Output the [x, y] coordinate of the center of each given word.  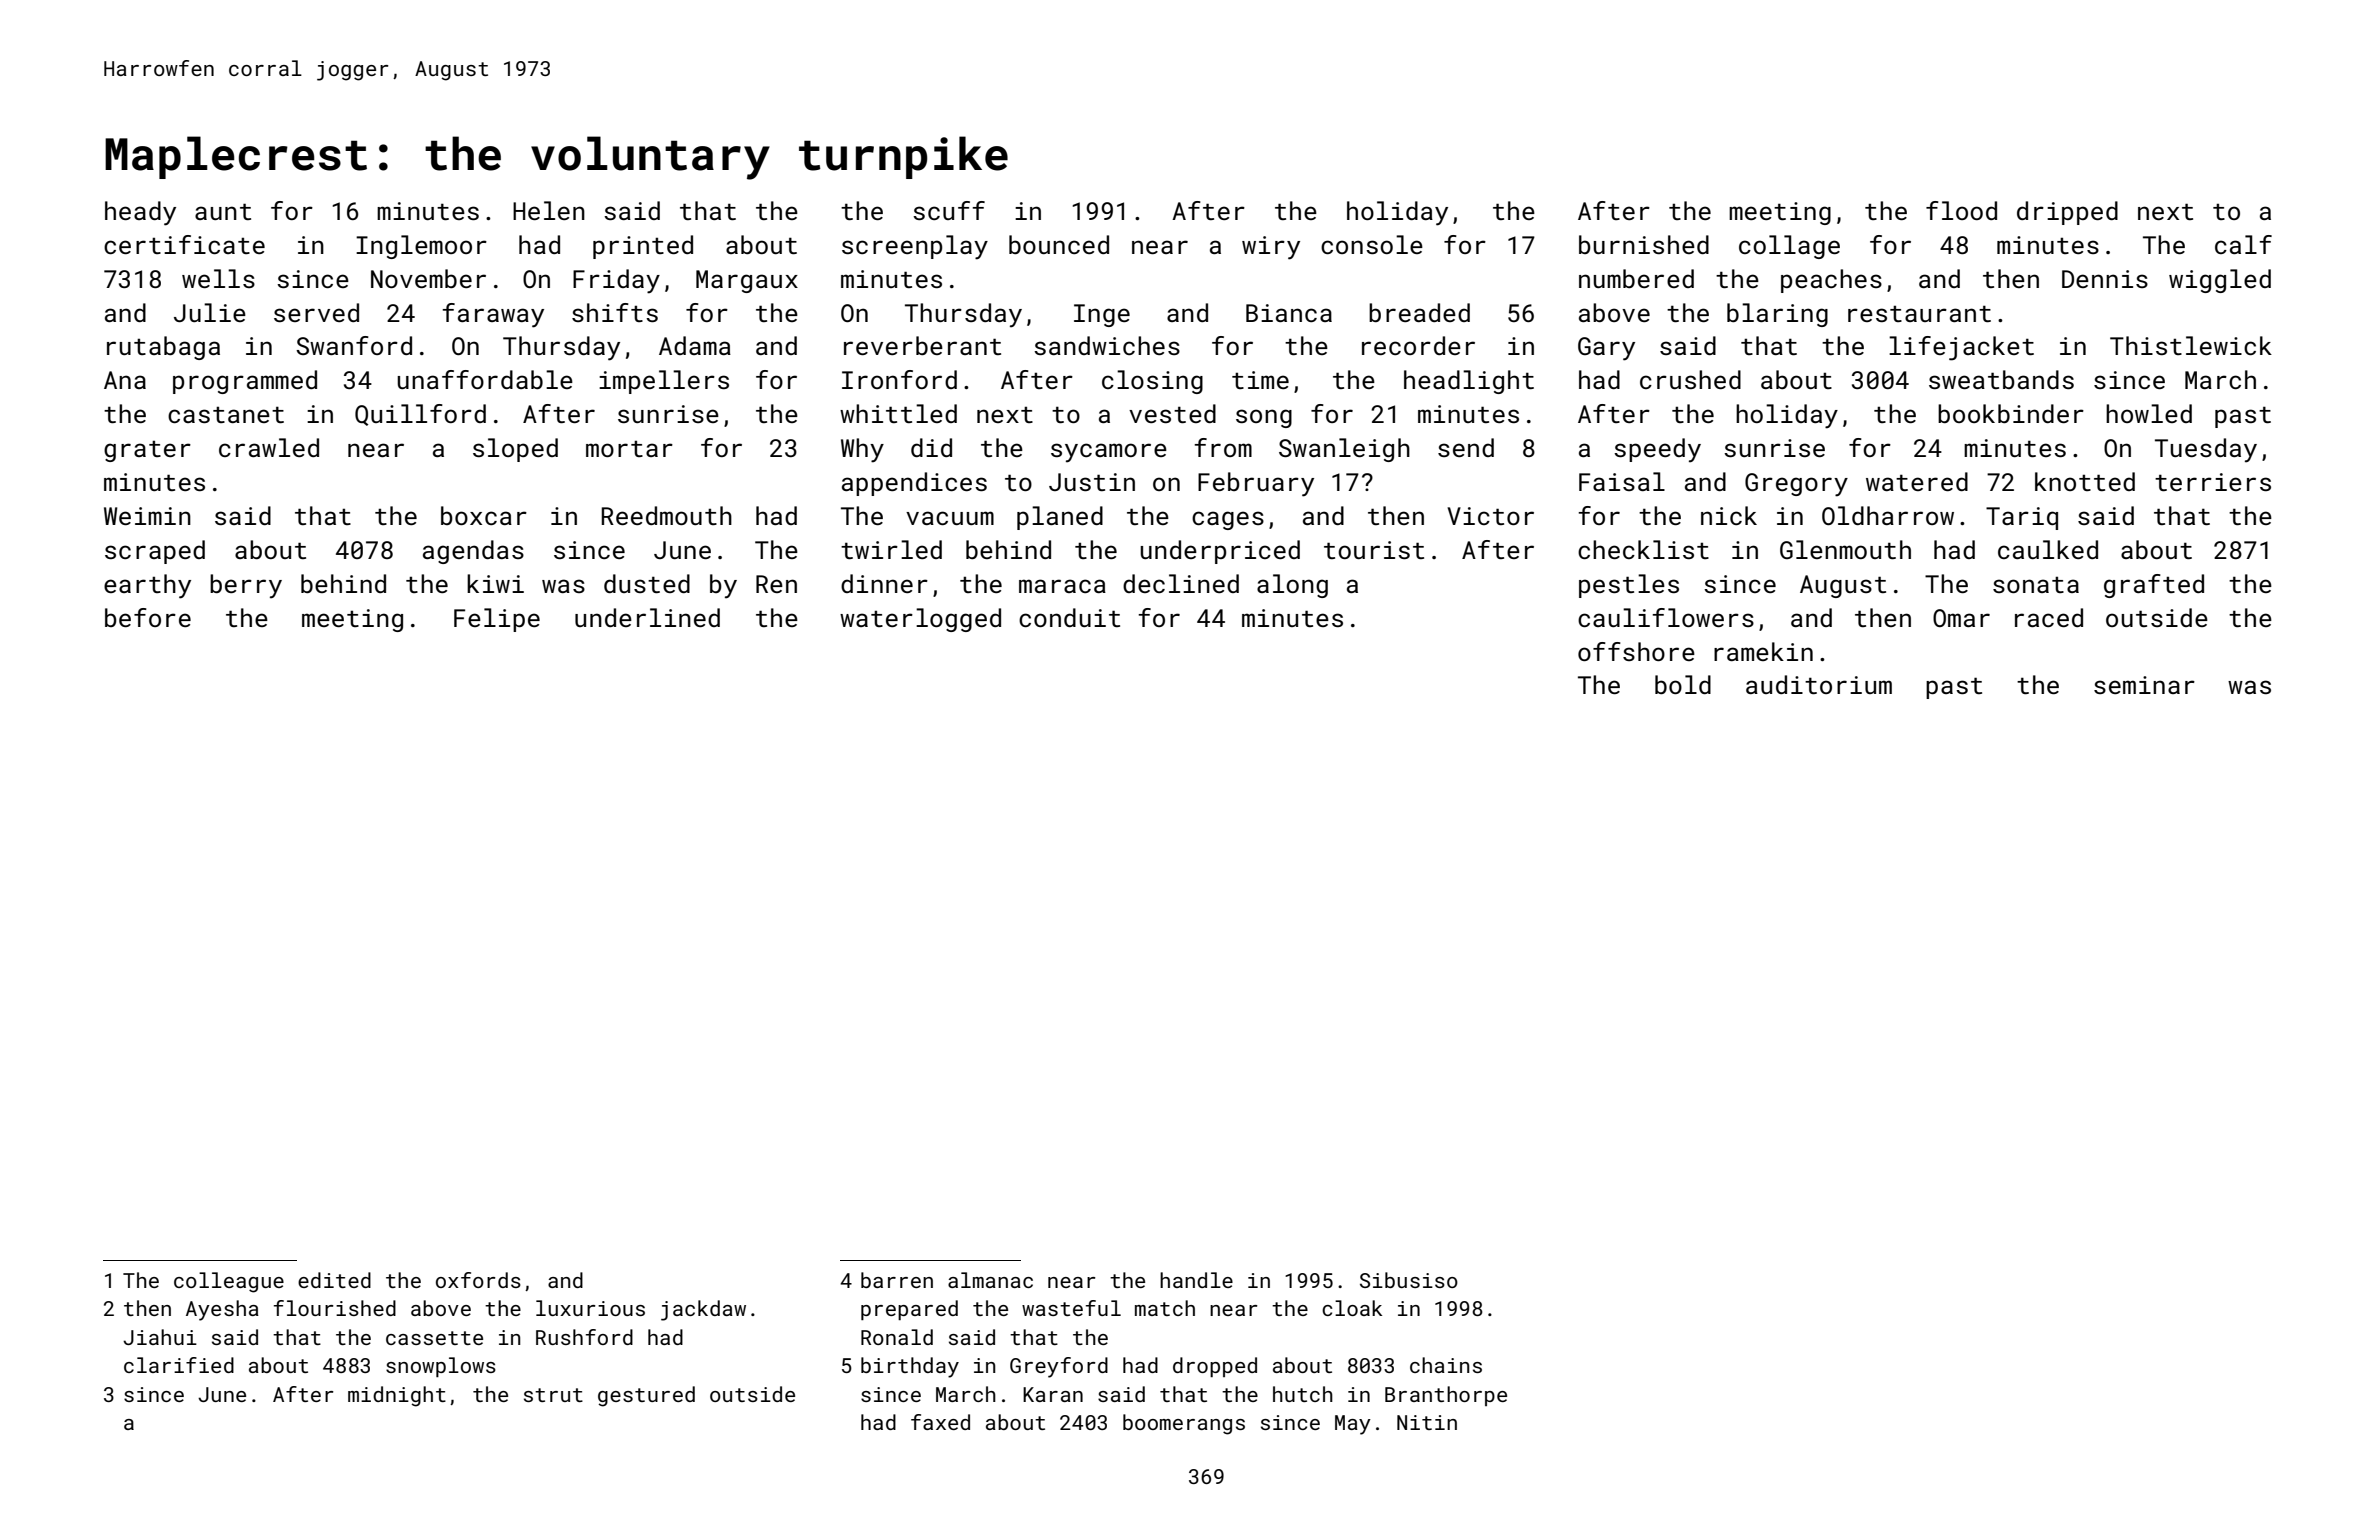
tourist [1374, 550]
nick [1729, 515]
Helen [549, 210]
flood [1961, 210]
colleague [229, 1282]
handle [1196, 1280]
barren [897, 1280]
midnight [397, 1396]
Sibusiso [1409, 1280]
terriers [2213, 482]
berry [246, 586]
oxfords [478, 1280]
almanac [990, 1280]
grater [147, 451]
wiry [1271, 248]
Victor [1490, 516]
